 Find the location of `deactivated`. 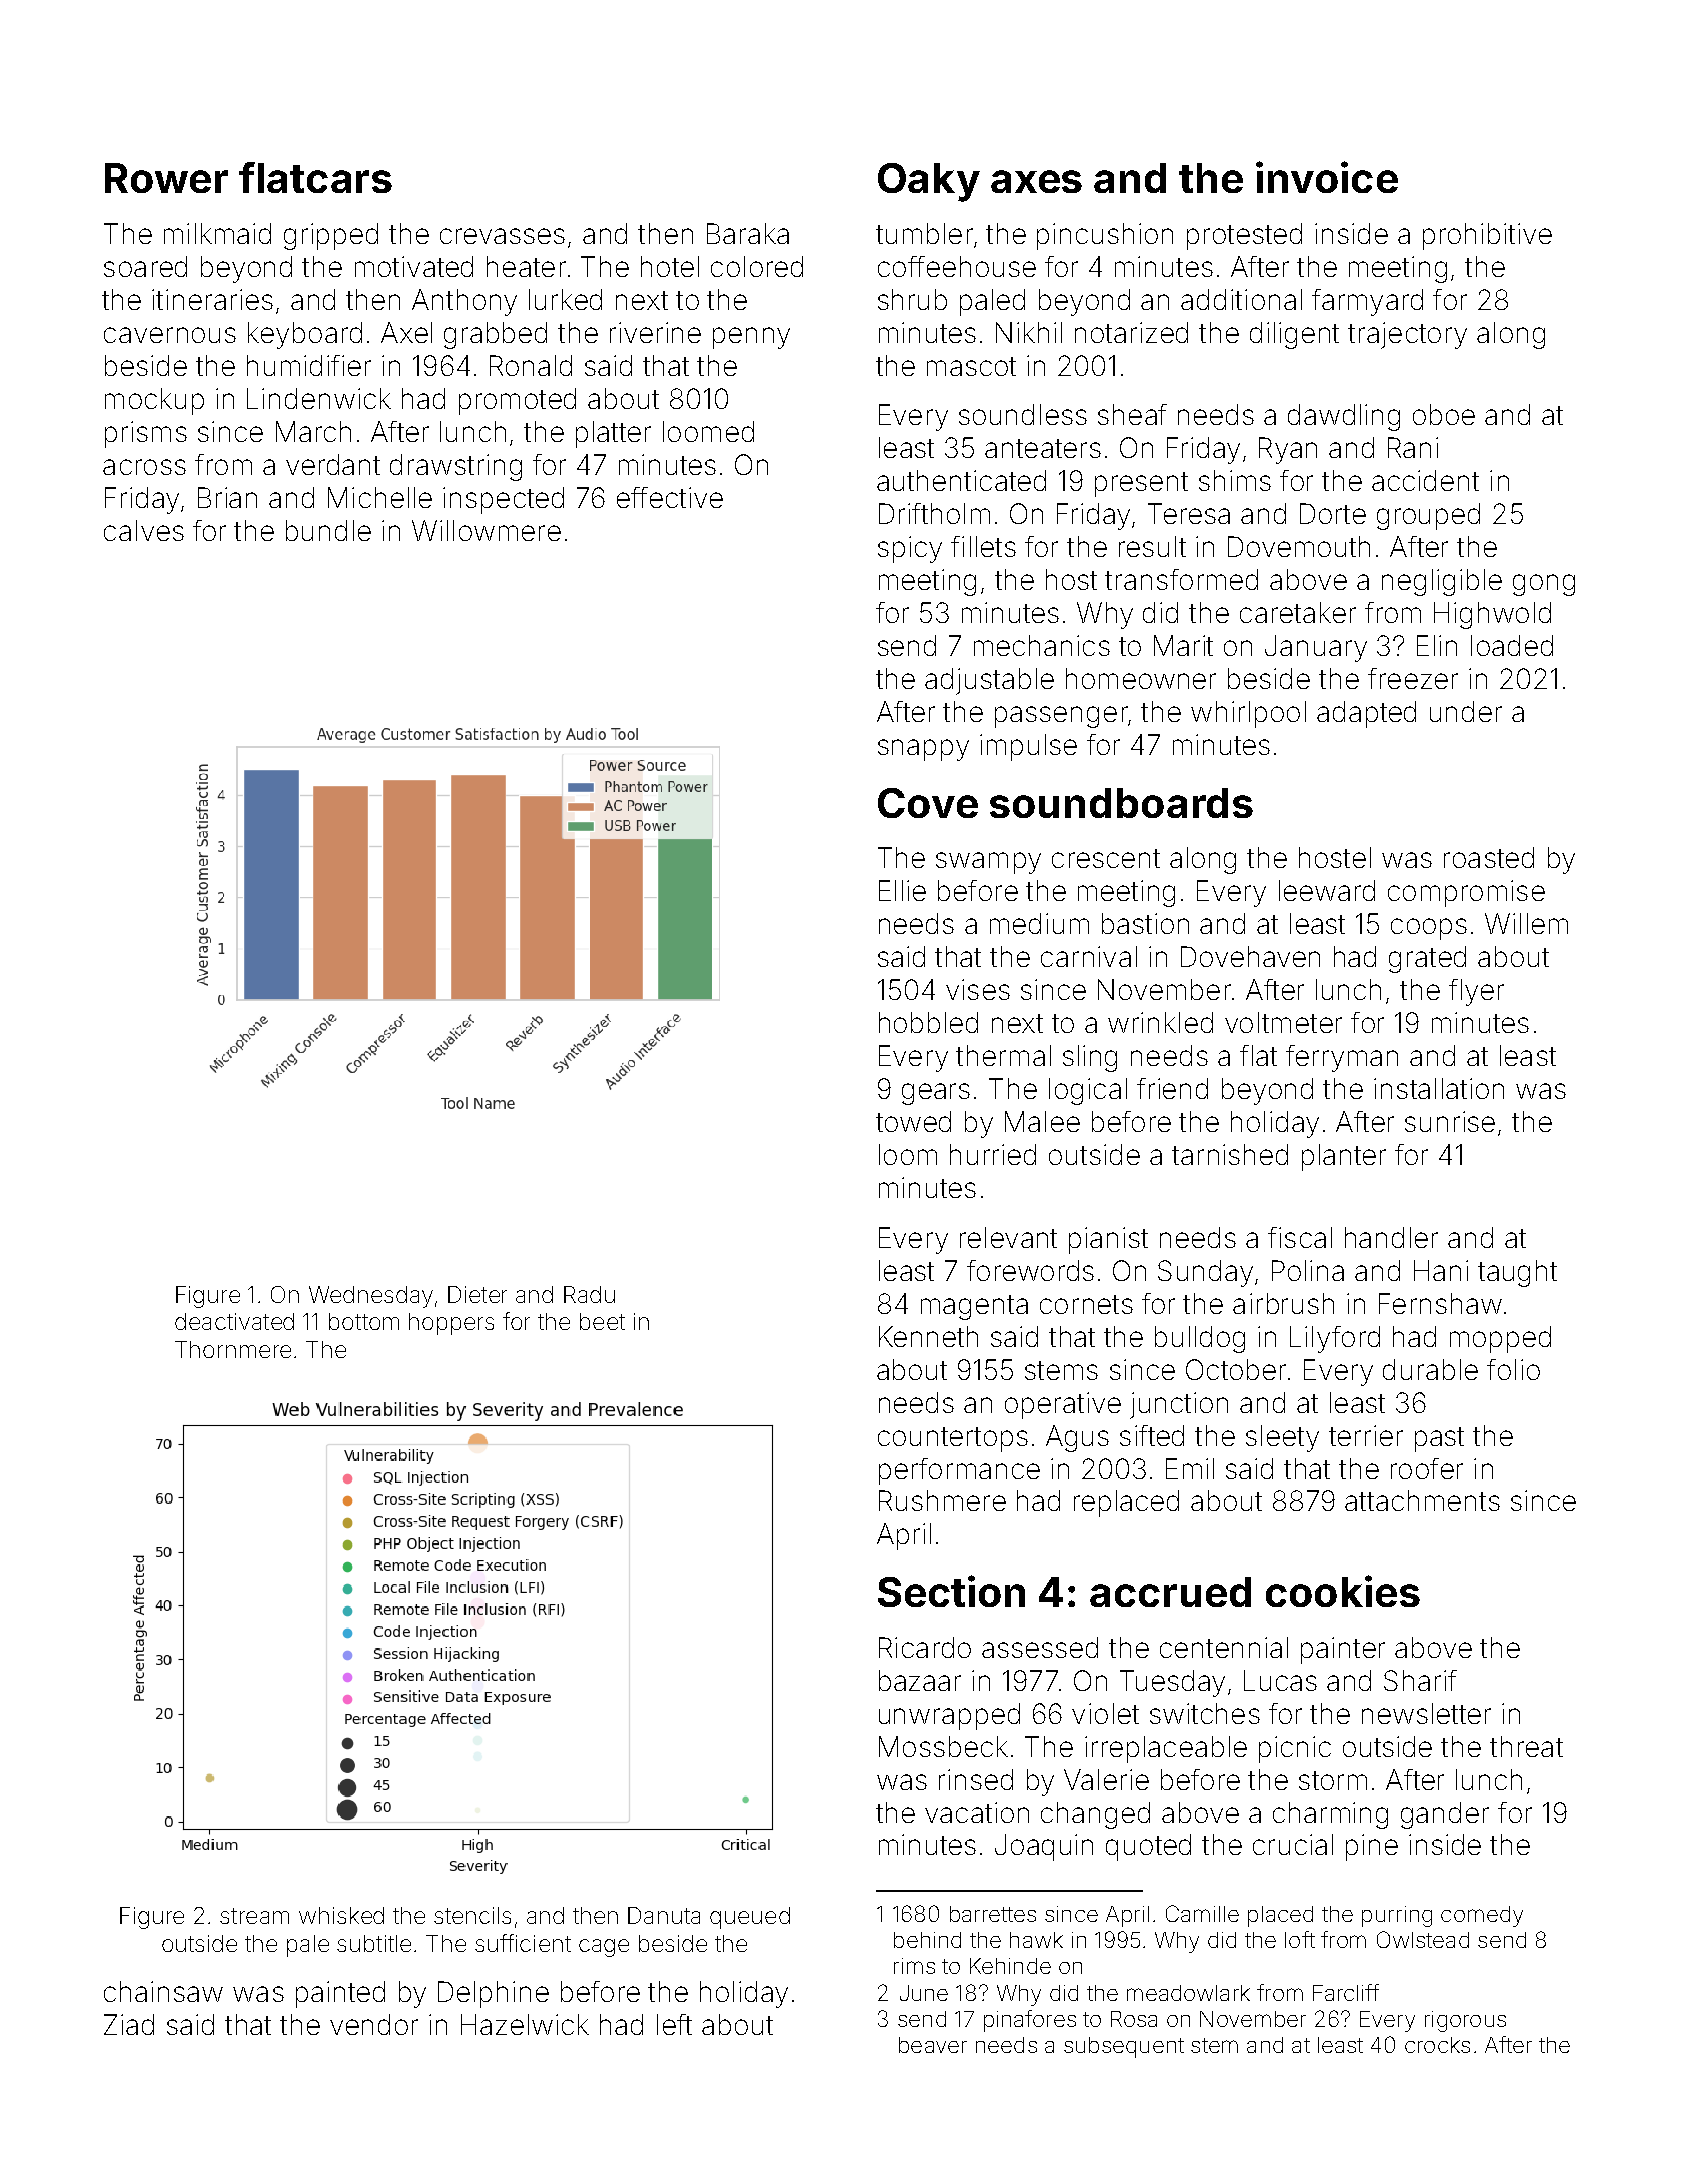

deactivated is located at coordinates (234, 1321).
